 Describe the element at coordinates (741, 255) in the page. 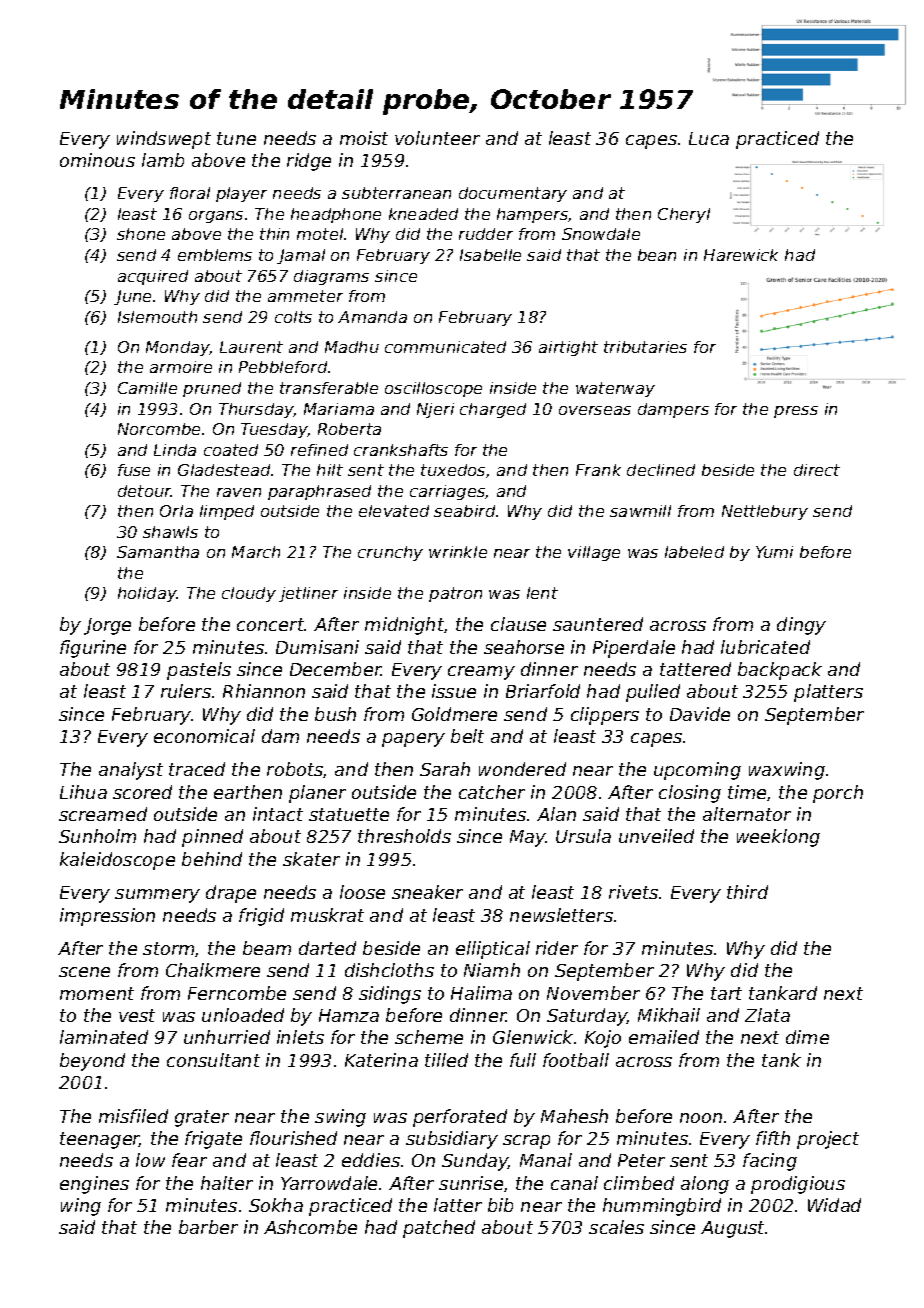

I see `Harewick` at that location.
